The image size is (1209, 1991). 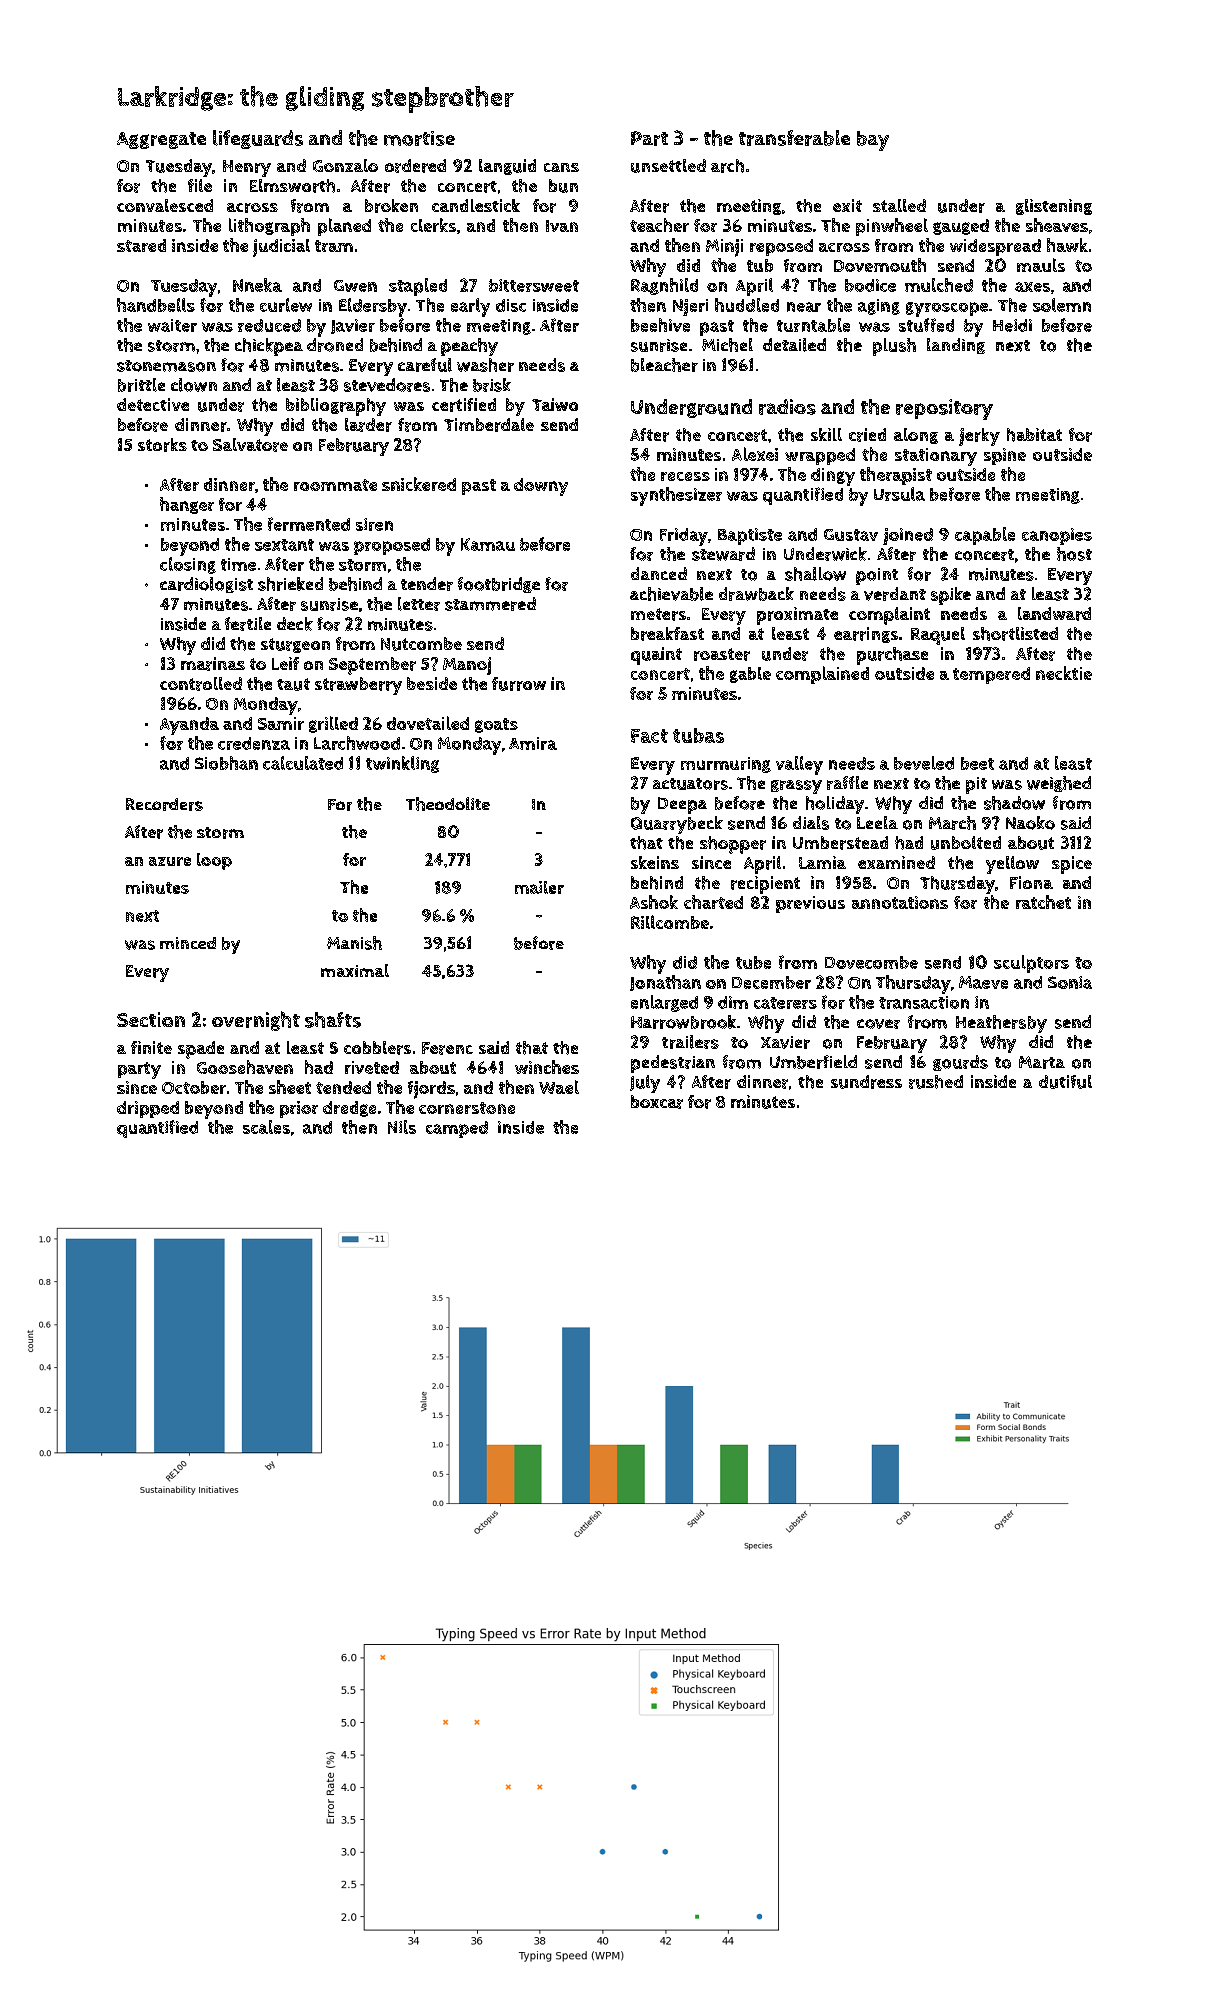 I want to click on tempered, so click(x=991, y=675).
